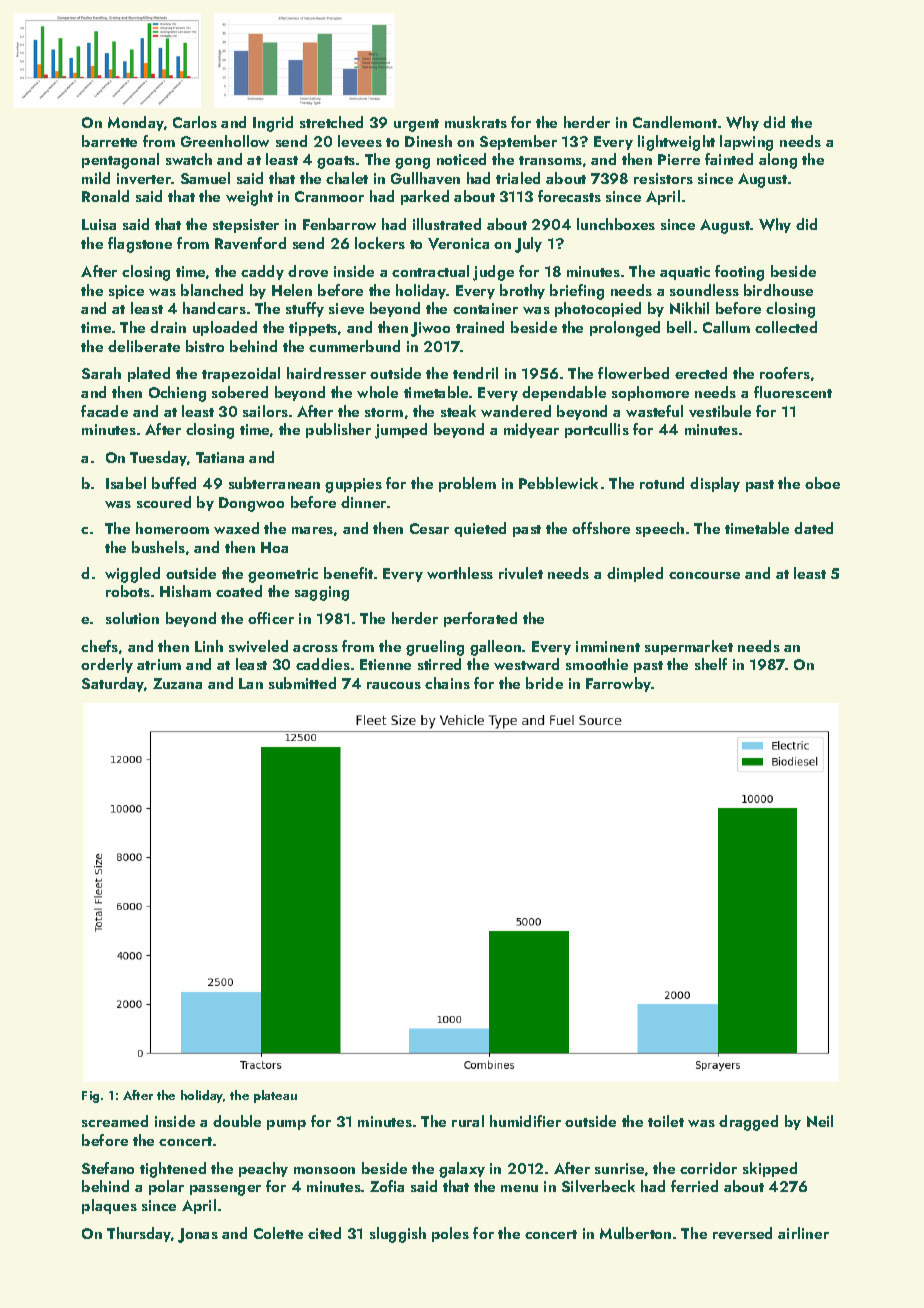  What do you see at coordinates (748, 1123) in the screenshot?
I see `dragged` at bounding box center [748, 1123].
